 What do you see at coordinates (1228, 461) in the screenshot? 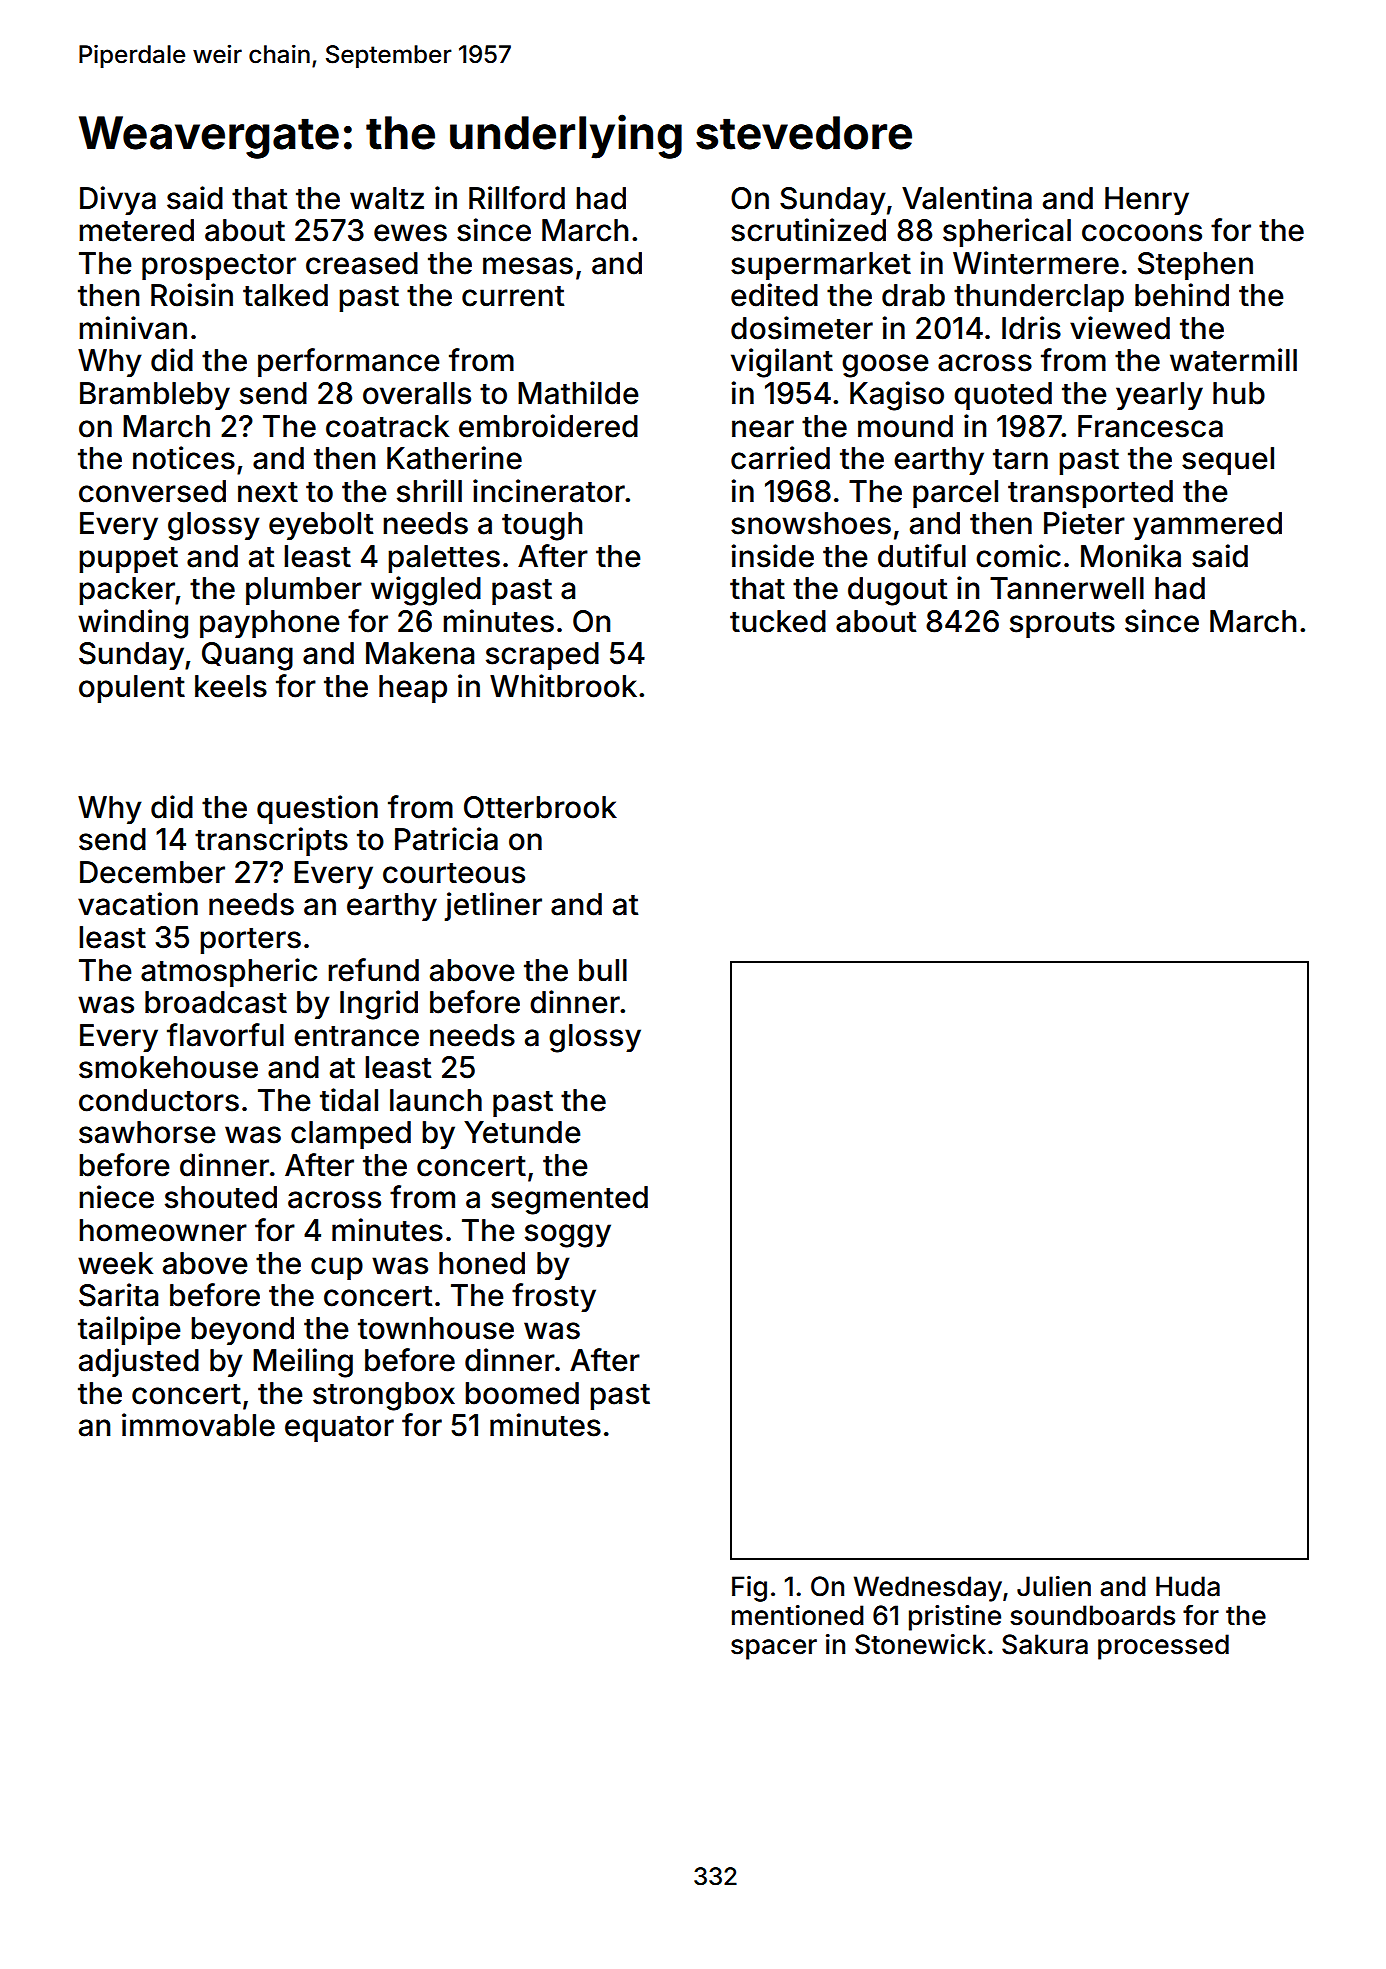
I see `sequel` at bounding box center [1228, 461].
